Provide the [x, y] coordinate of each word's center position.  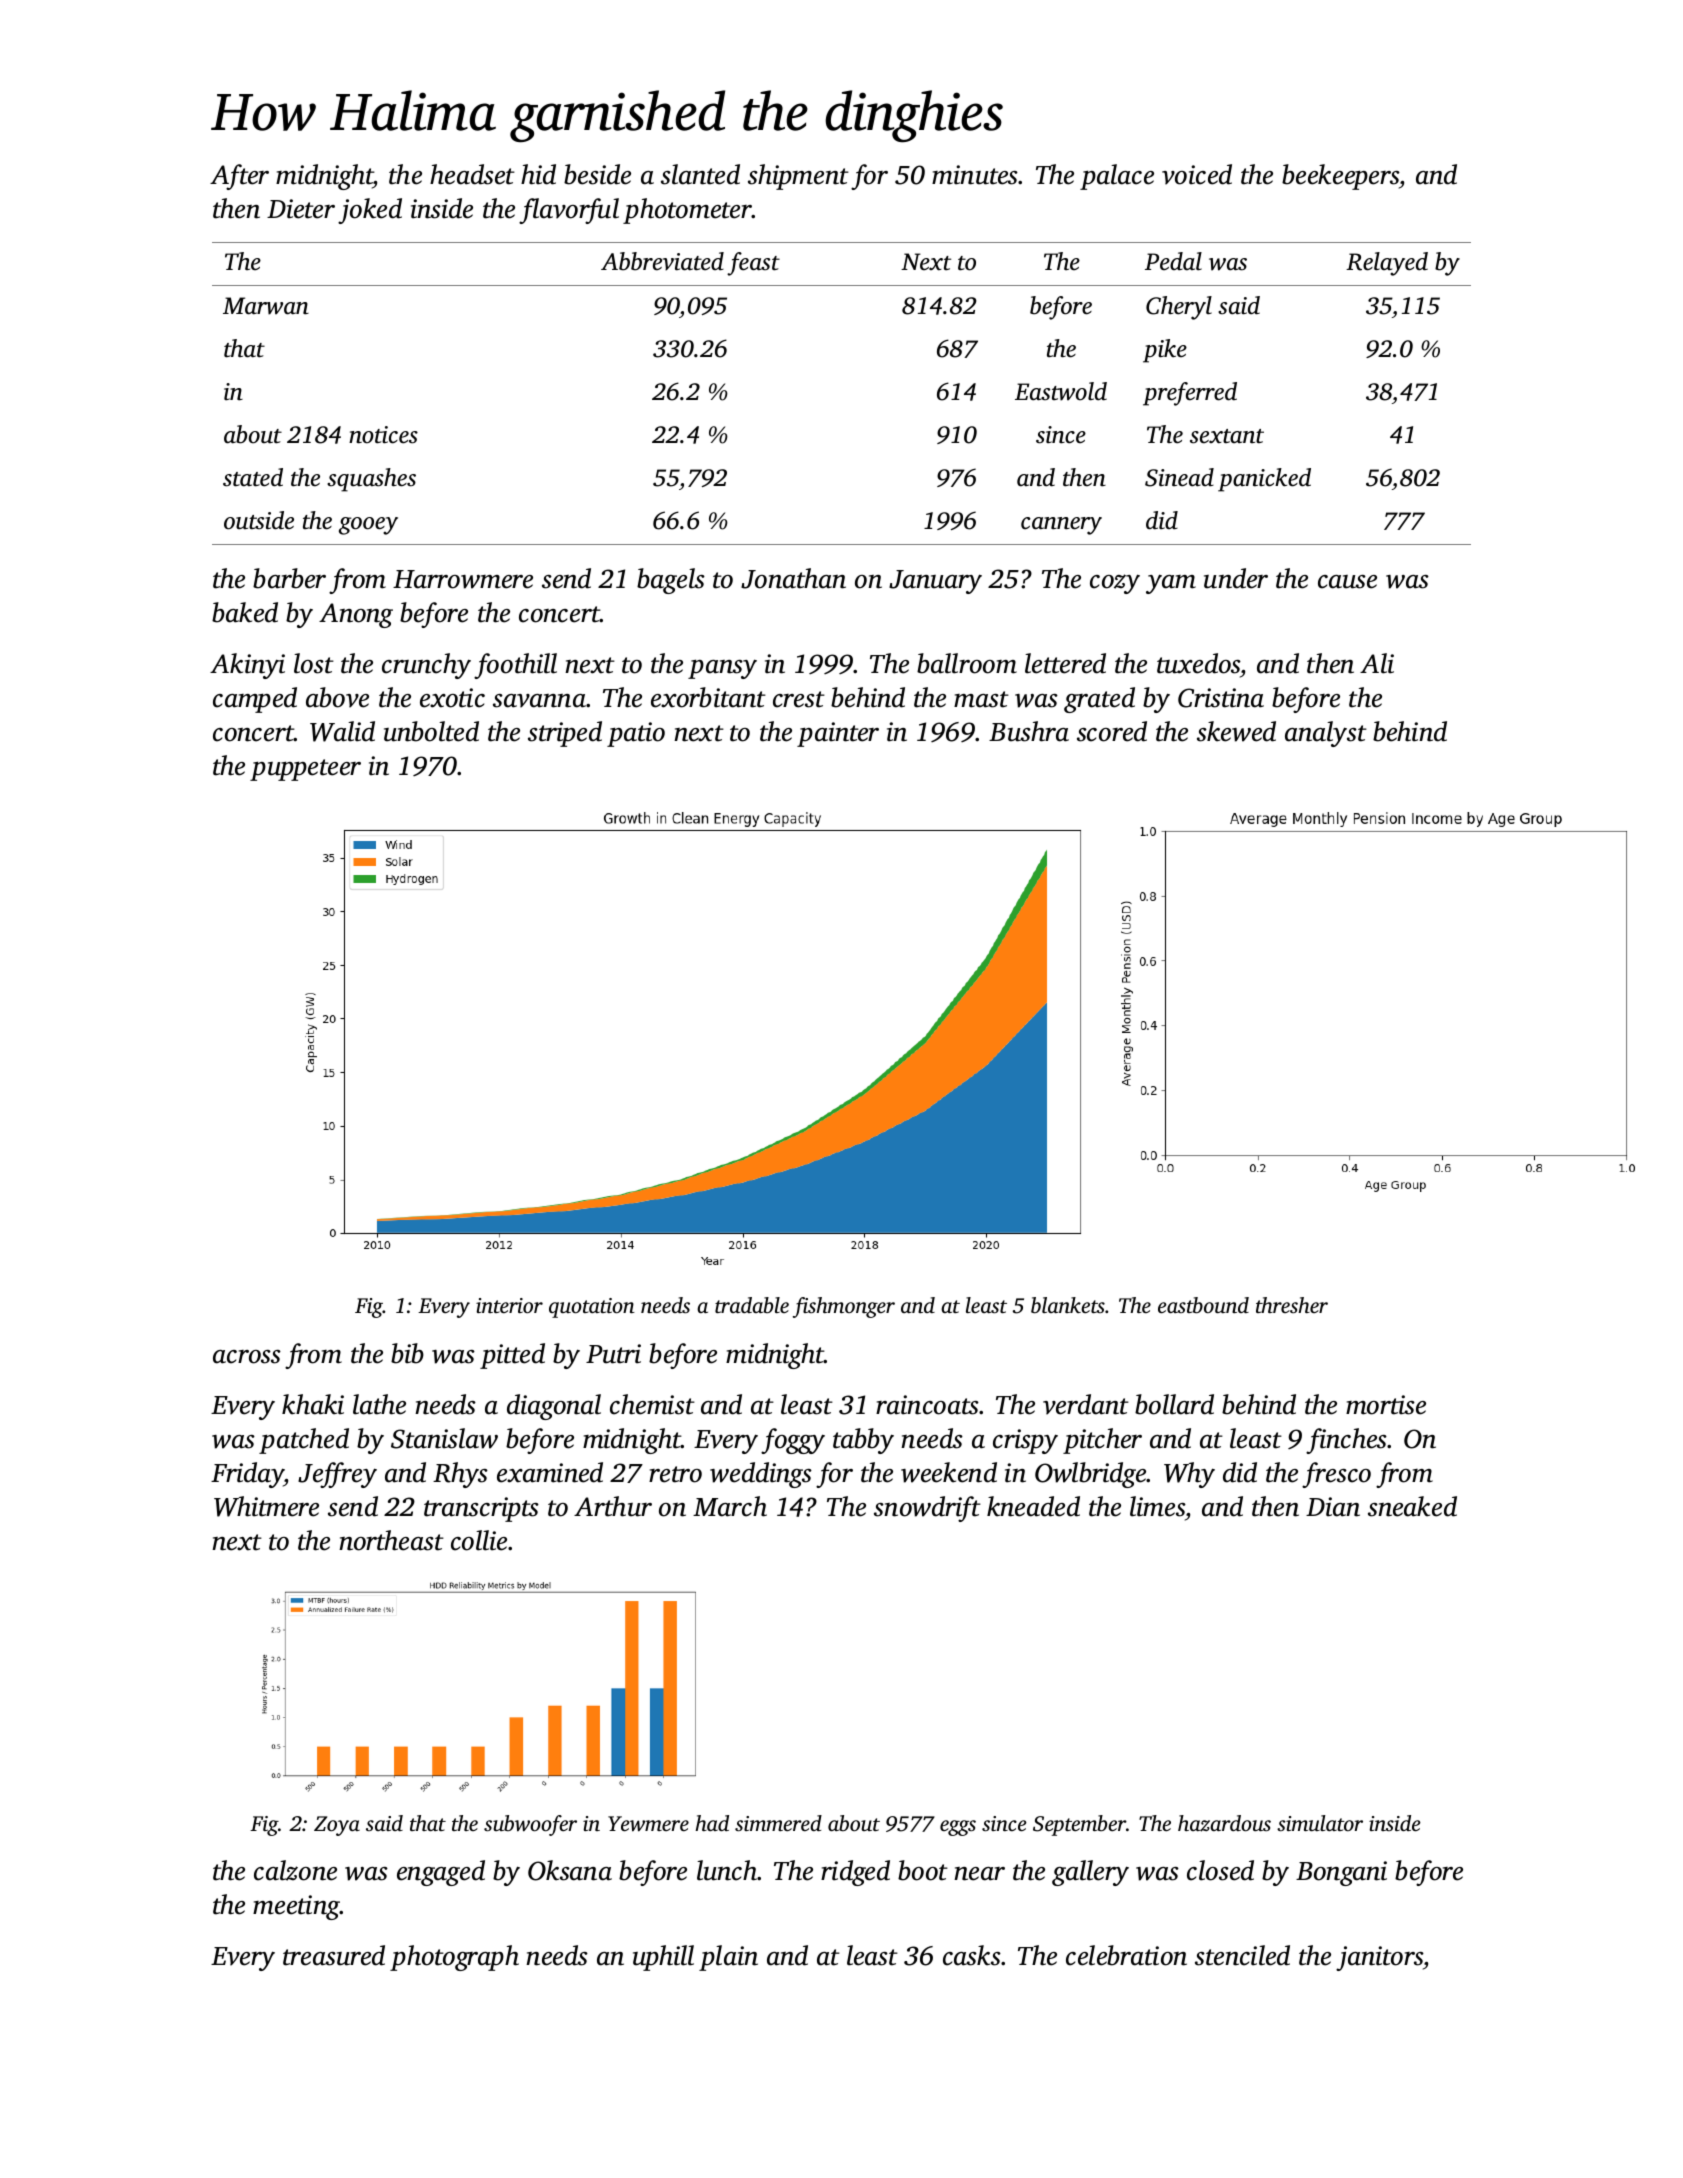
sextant [1227, 436]
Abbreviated [662, 261]
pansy [722, 669]
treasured [334, 1955]
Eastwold [1061, 391]
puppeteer [305, 770]
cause [1347, 582]
